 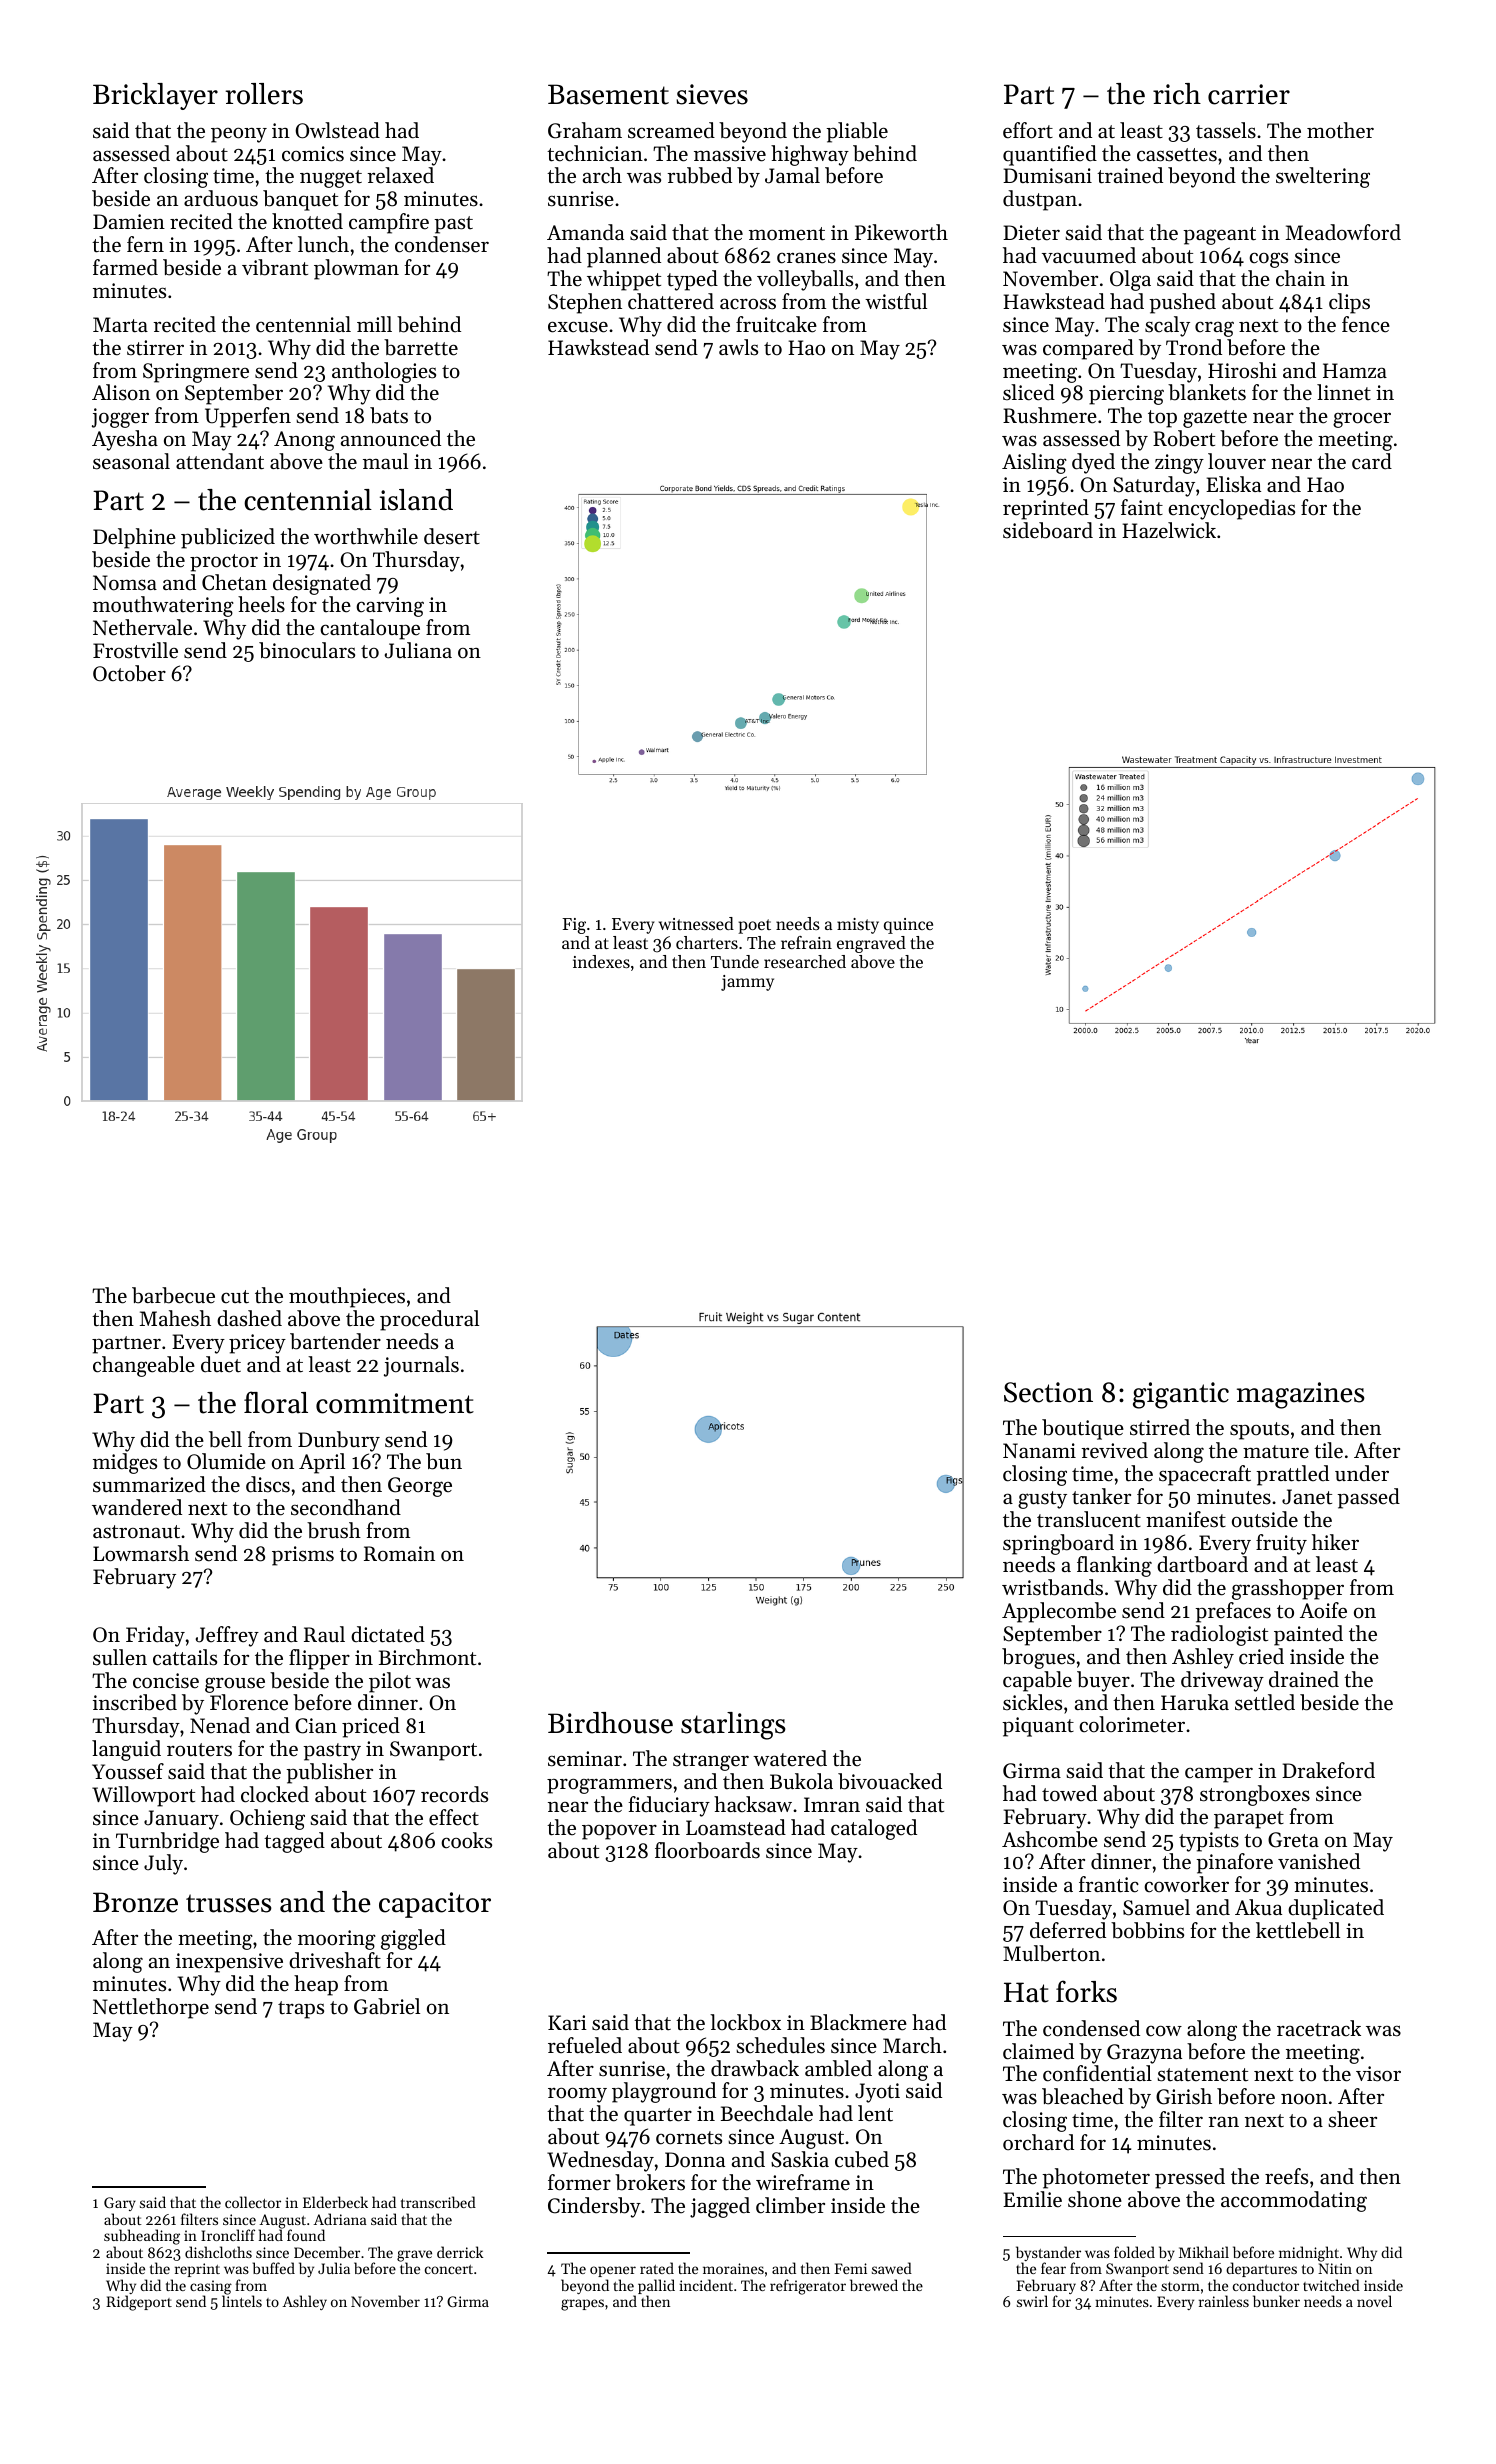 What do you see at coordinates (1048, 530) in the screenshot?
I see `sideboard` at bounding box center [1048, 530].
